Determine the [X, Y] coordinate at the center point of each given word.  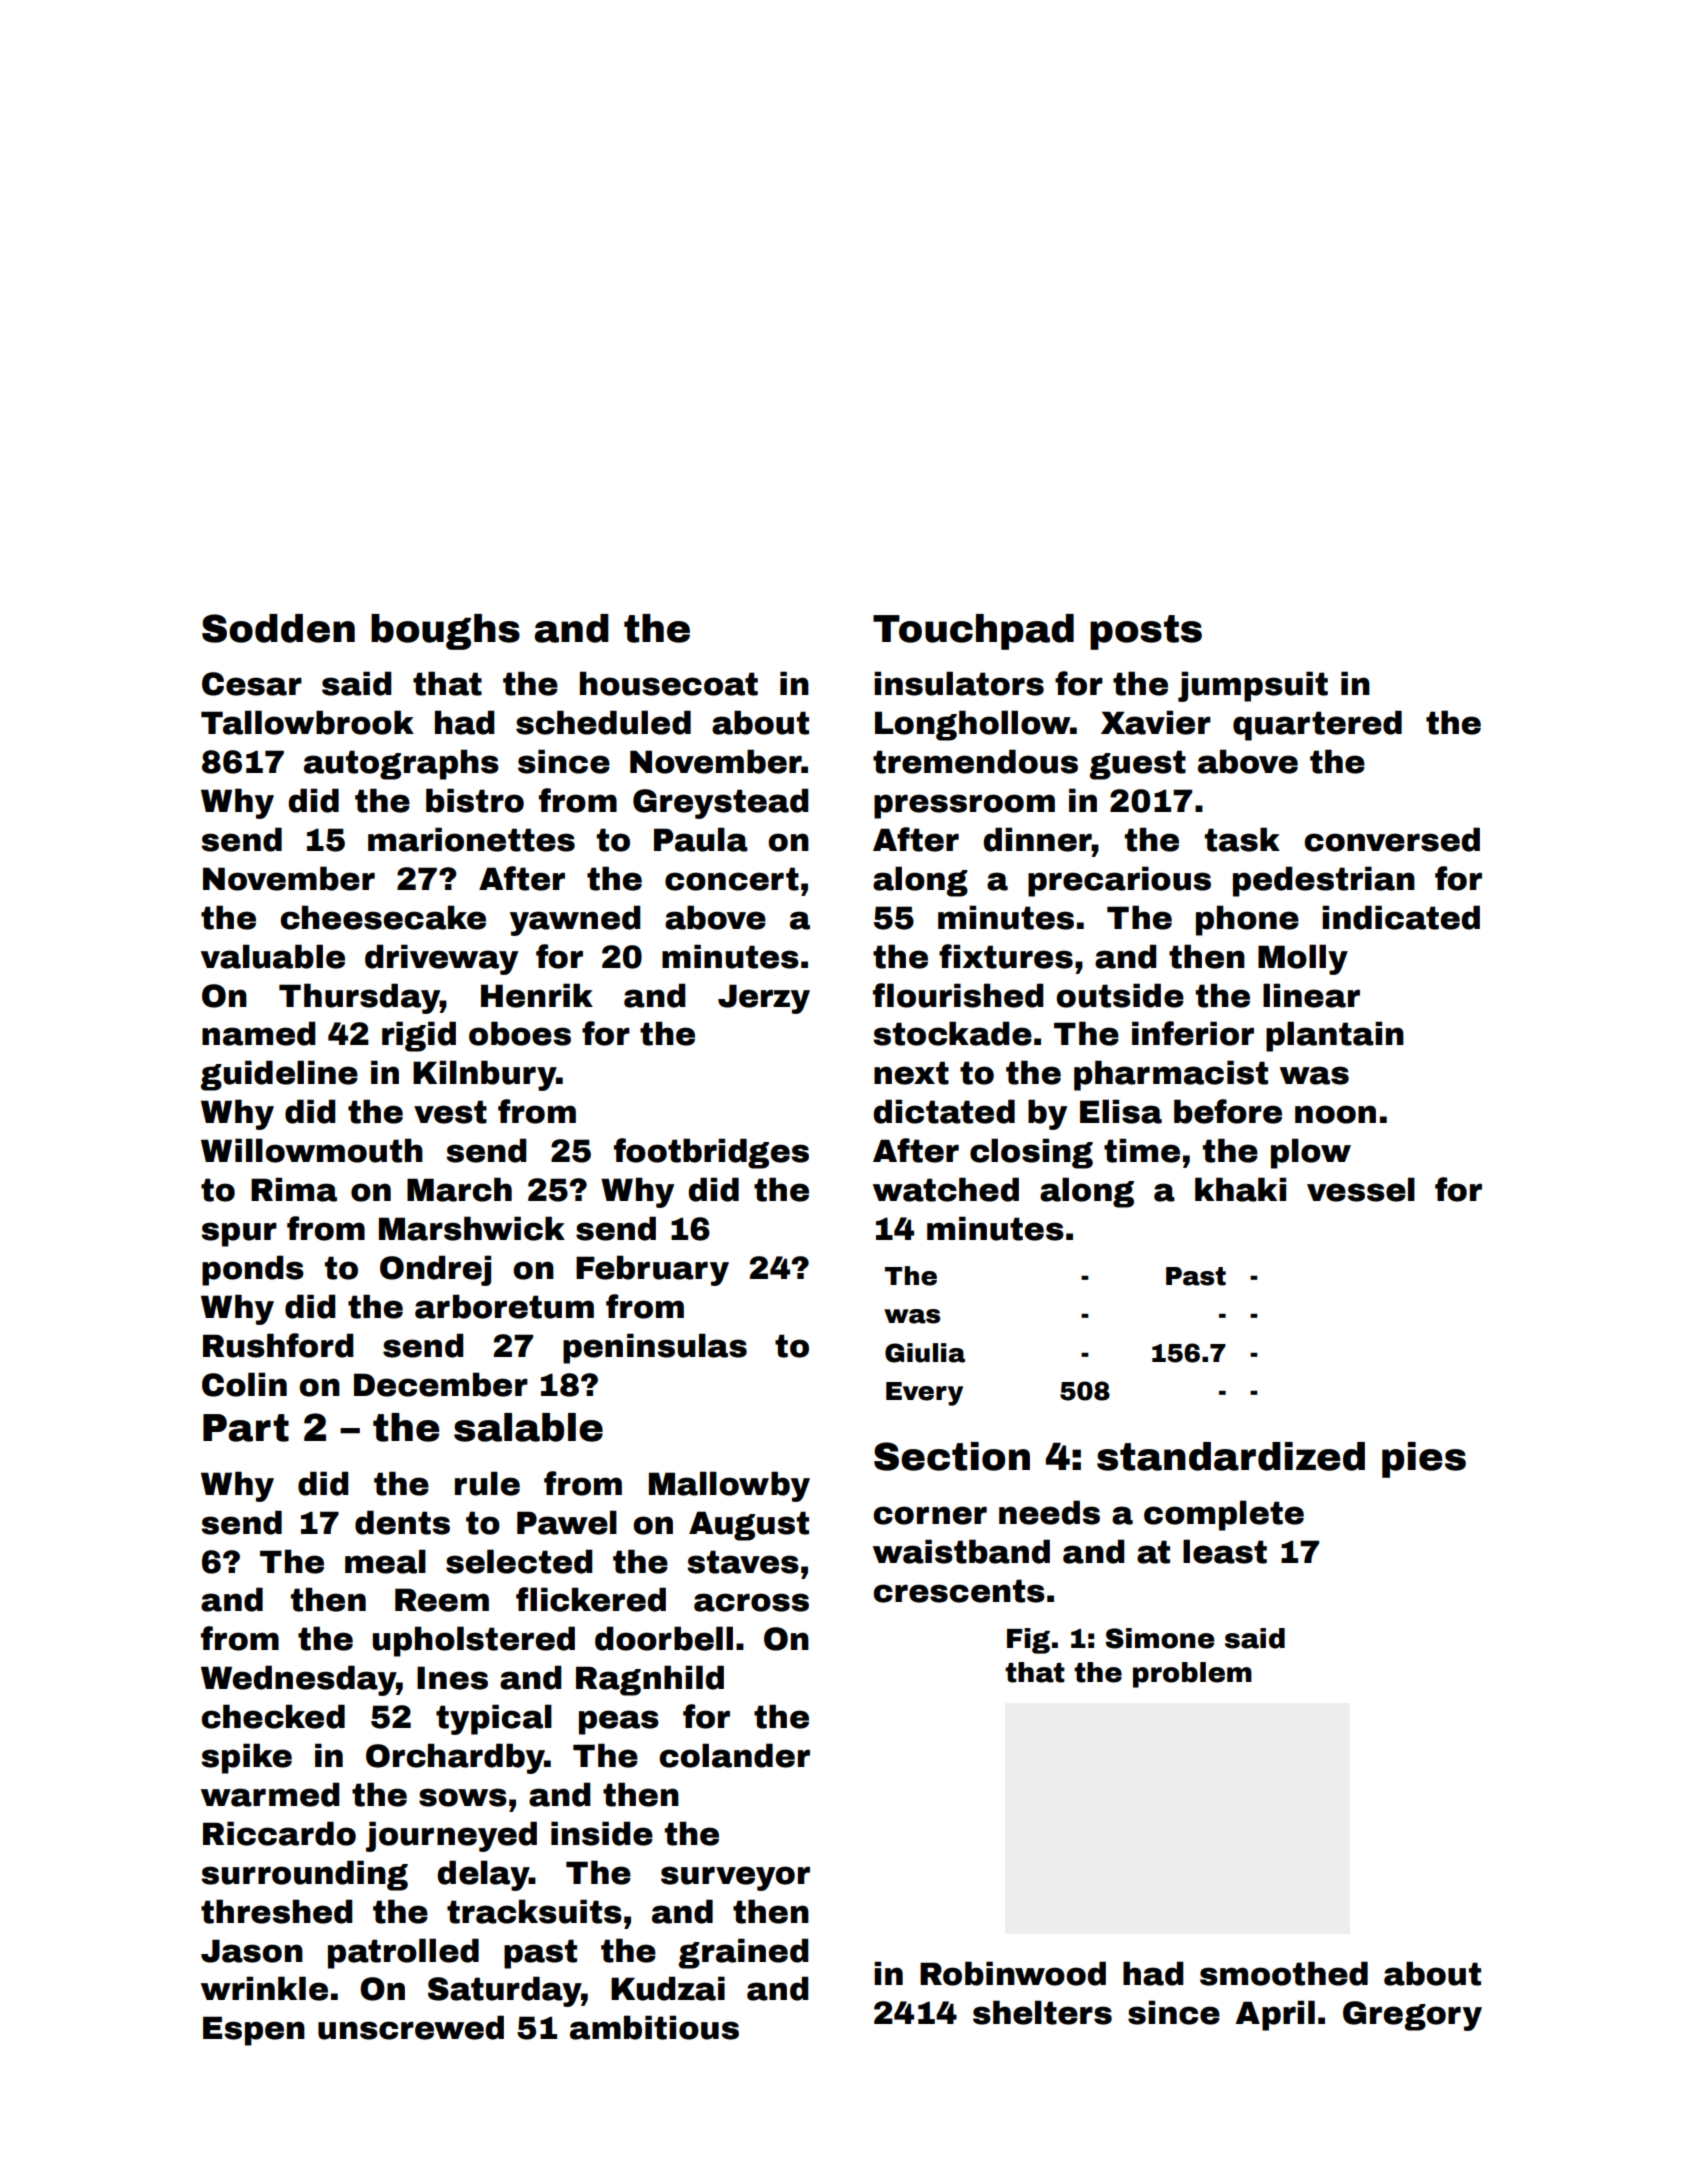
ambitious [654, 2027]
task [1242, 839]
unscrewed [411, 2027]
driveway [441, 959]
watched [946, 1189]
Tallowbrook [307, 722]
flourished [958, 995]
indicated [1401, 917]
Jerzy [764, 999]
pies [1424, 1460]
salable [528, 1427]
